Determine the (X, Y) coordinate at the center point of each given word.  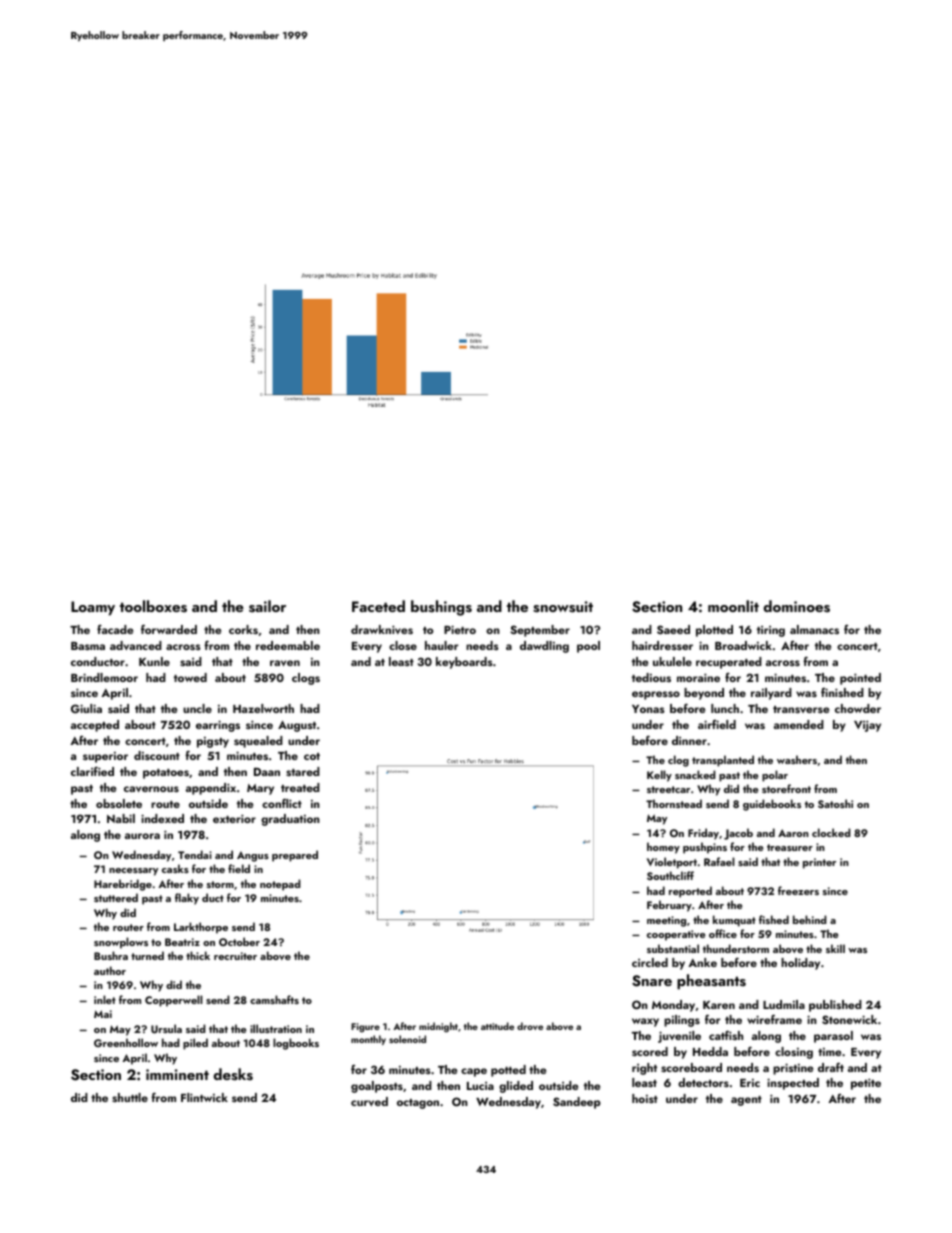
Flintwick (204, 1097)
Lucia (480, 1086)
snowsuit (563, 607)
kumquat (734, 921)
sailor (267, 606)
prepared (295, 856)
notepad (280, 885)
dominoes (796, 606)
